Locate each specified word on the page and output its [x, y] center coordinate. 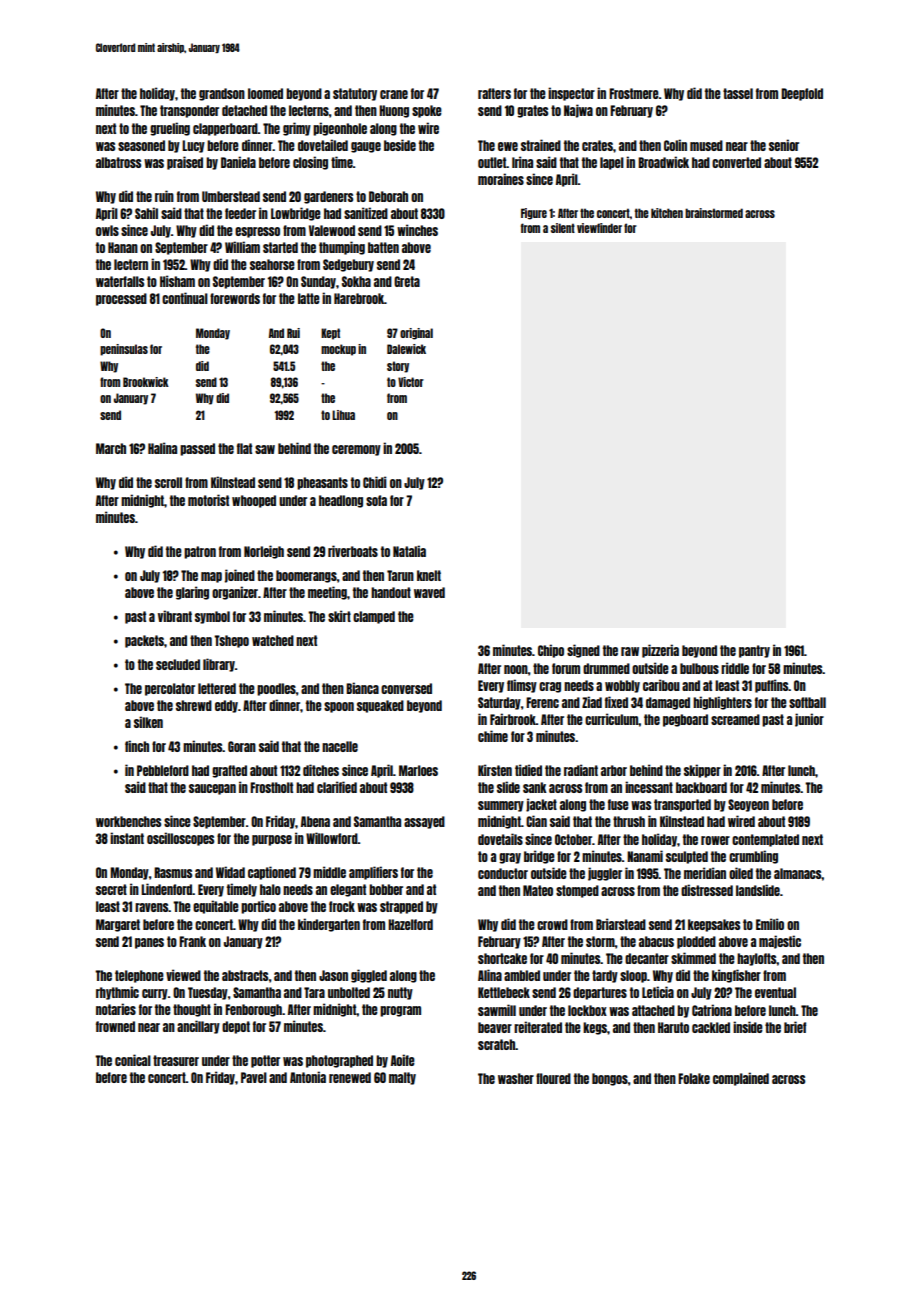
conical [133, 1060]
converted [736, 162]
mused [706, 145]
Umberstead [231, 196]
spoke [427, 111]
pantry [754, 651]
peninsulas [124, 350]
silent [563, 228]
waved [429, 592]
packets [144, 641]
